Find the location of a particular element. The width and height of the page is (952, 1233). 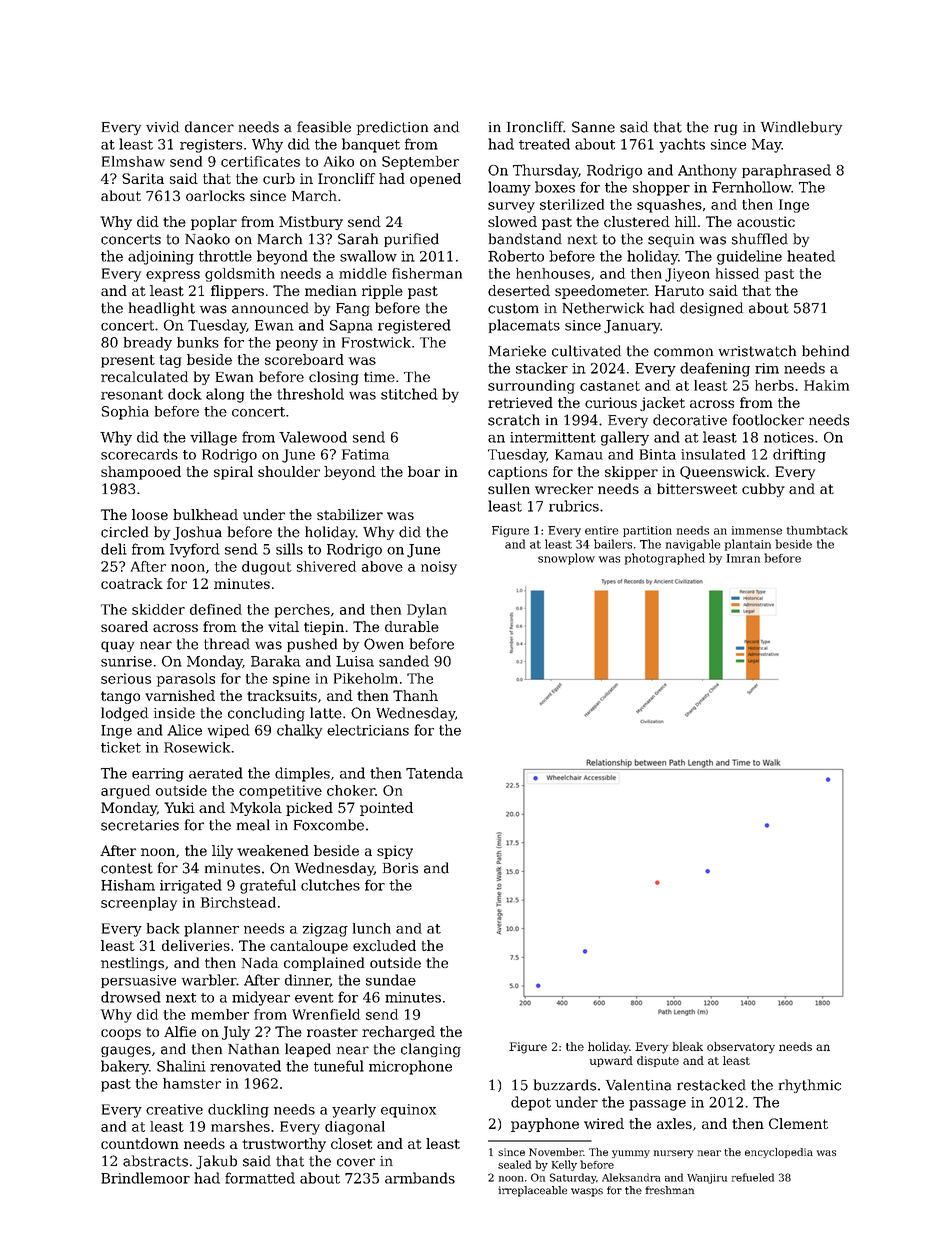

microphone is located at coordinates (410, 1067).
